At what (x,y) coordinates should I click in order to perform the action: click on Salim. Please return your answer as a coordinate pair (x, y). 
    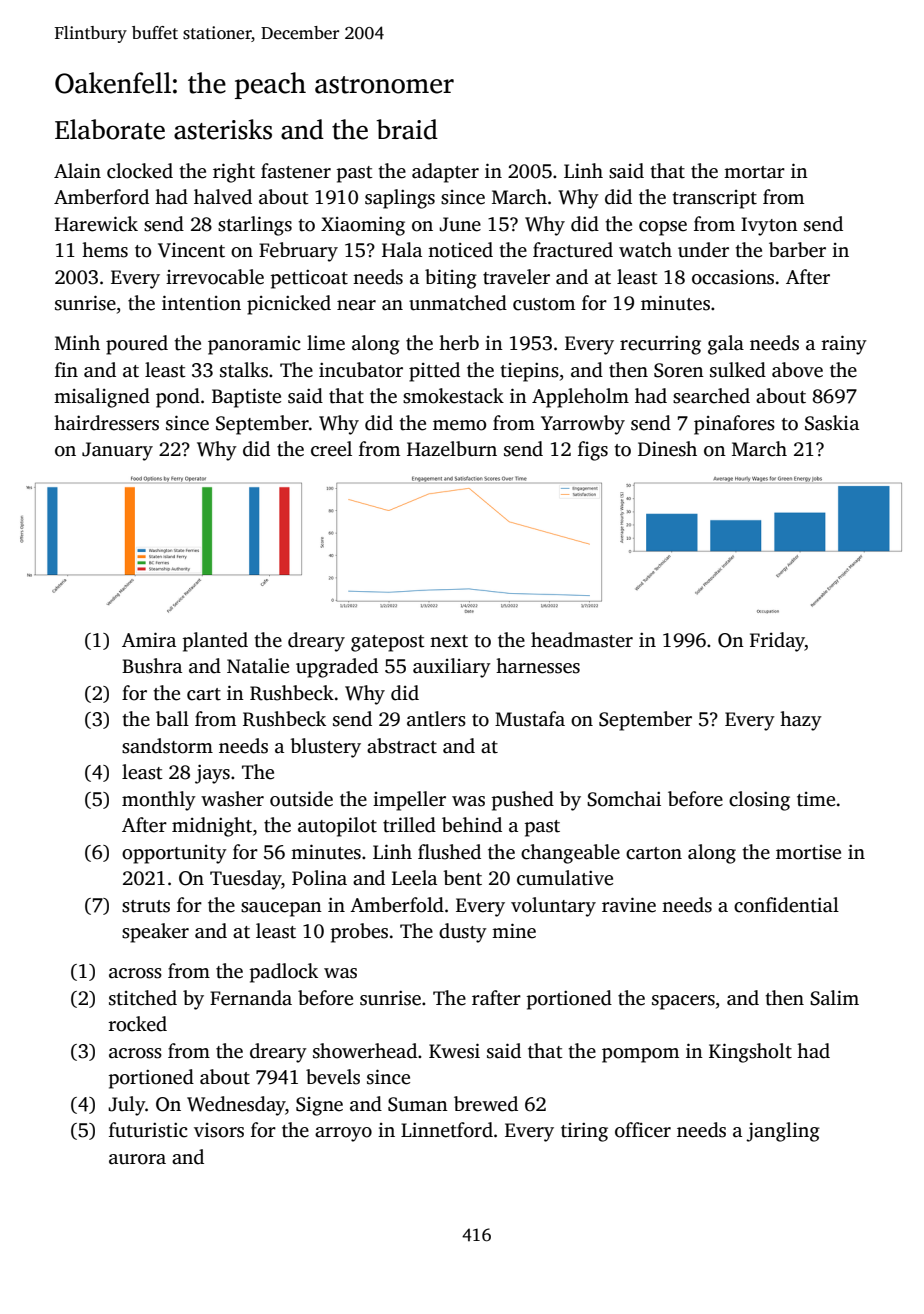
    Looking at the image, I should click on (834, 998).
